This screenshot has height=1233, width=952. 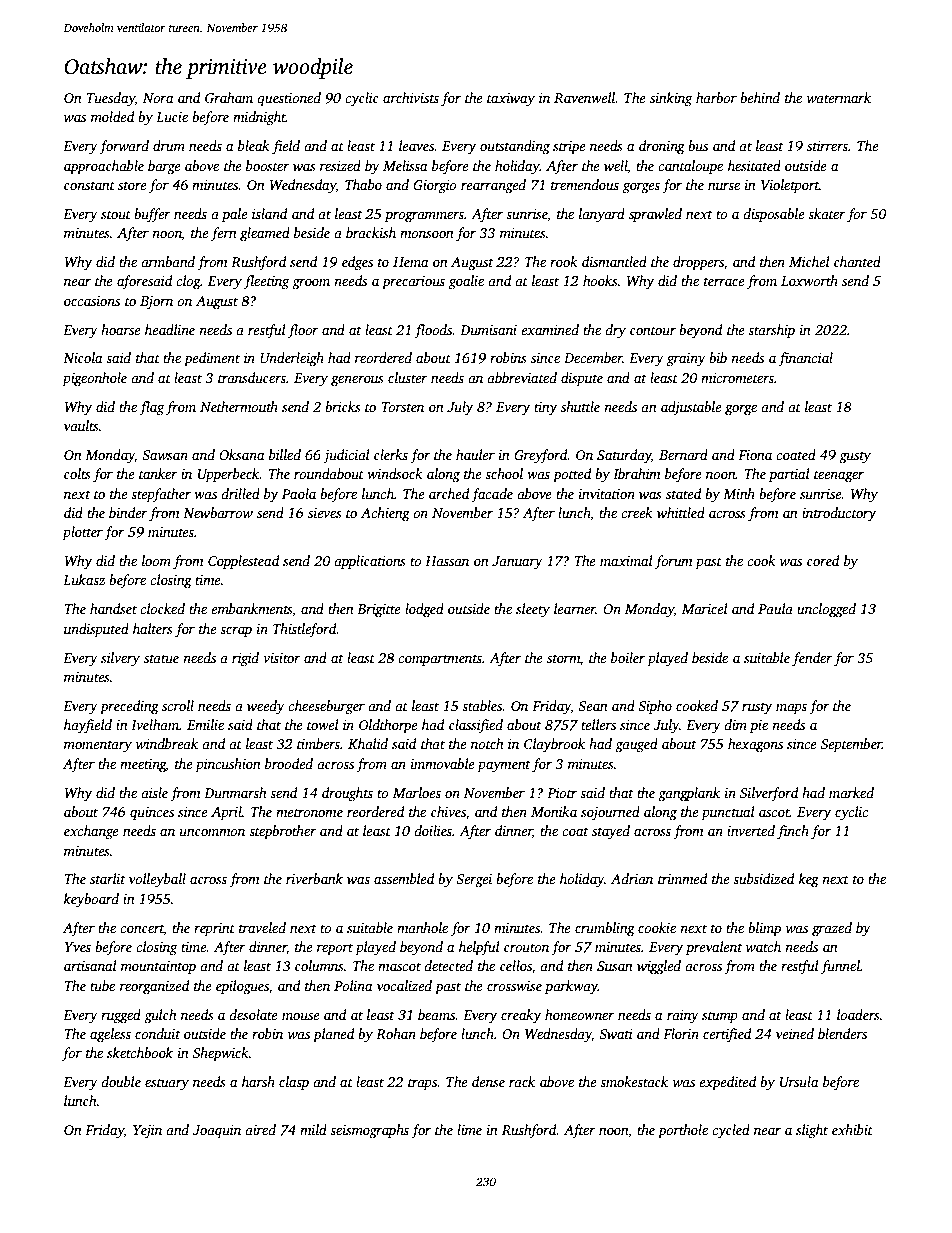 What do you see at coordinates (823, 560) in the screenshot?
I see `cored` at bounding box center [823, 560].
